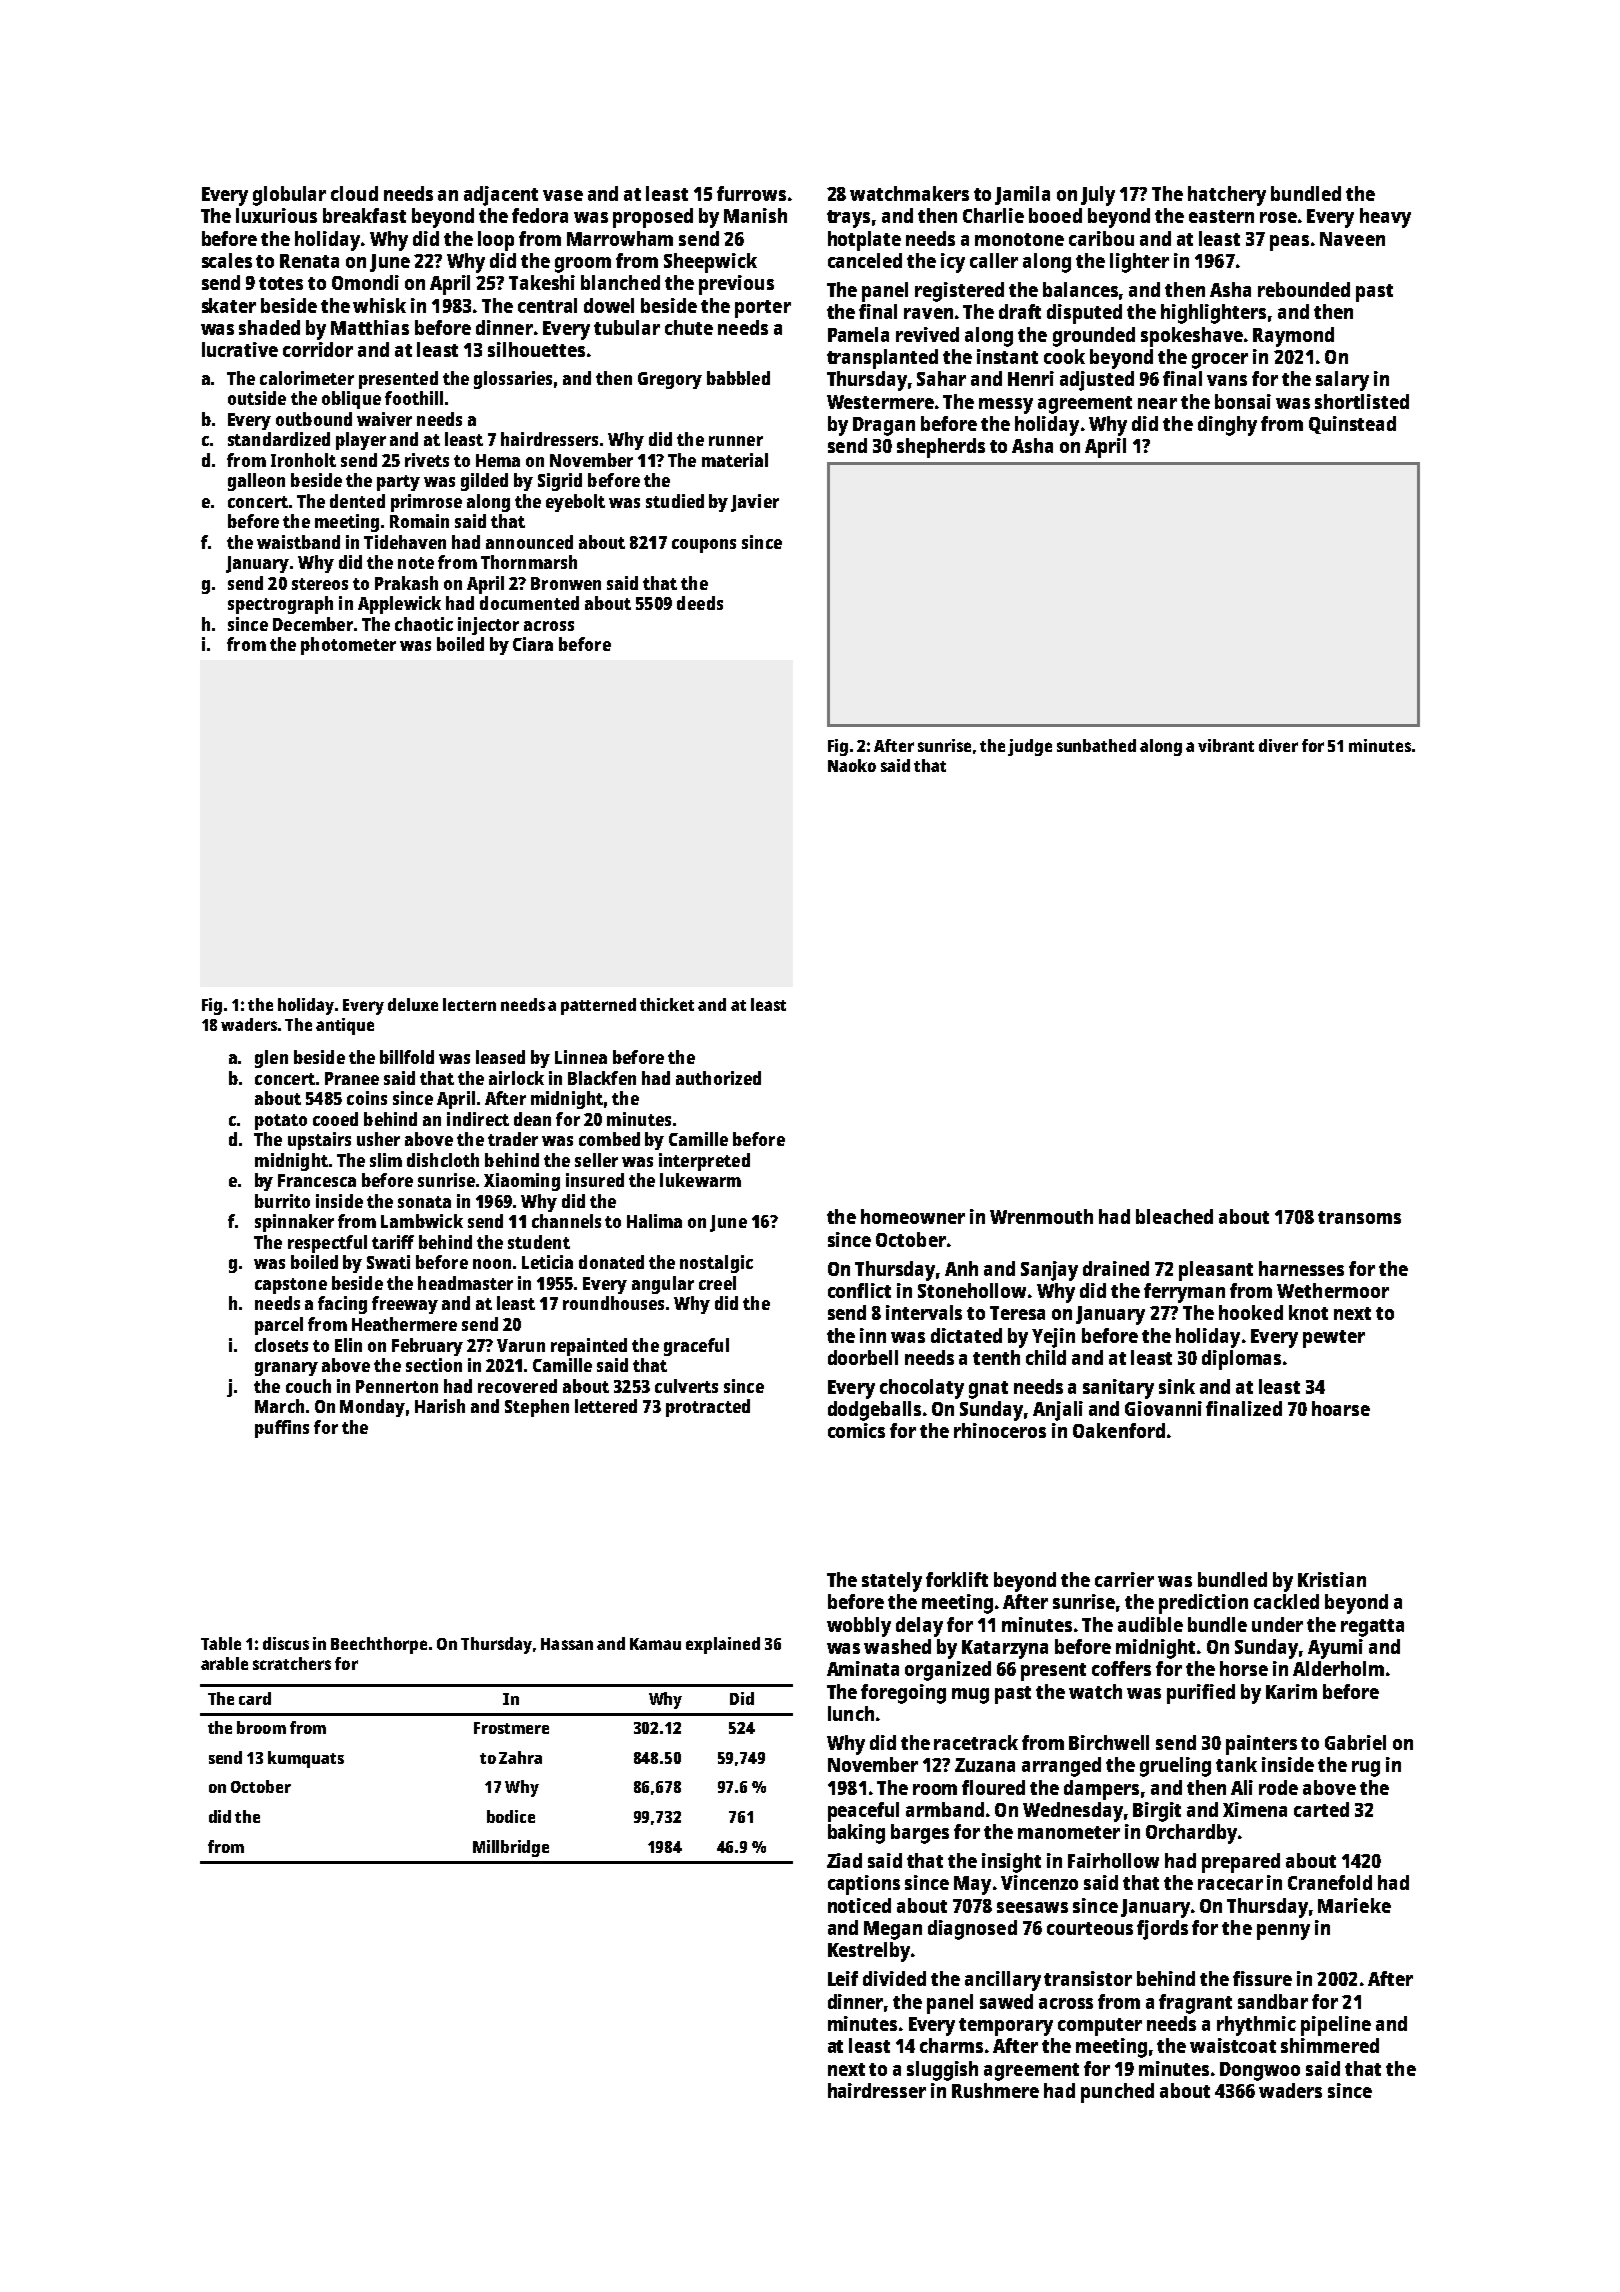  What do you see at coordinates (365, 282) in the image?
I see `Omondi` at bounding box center [365, 282].
